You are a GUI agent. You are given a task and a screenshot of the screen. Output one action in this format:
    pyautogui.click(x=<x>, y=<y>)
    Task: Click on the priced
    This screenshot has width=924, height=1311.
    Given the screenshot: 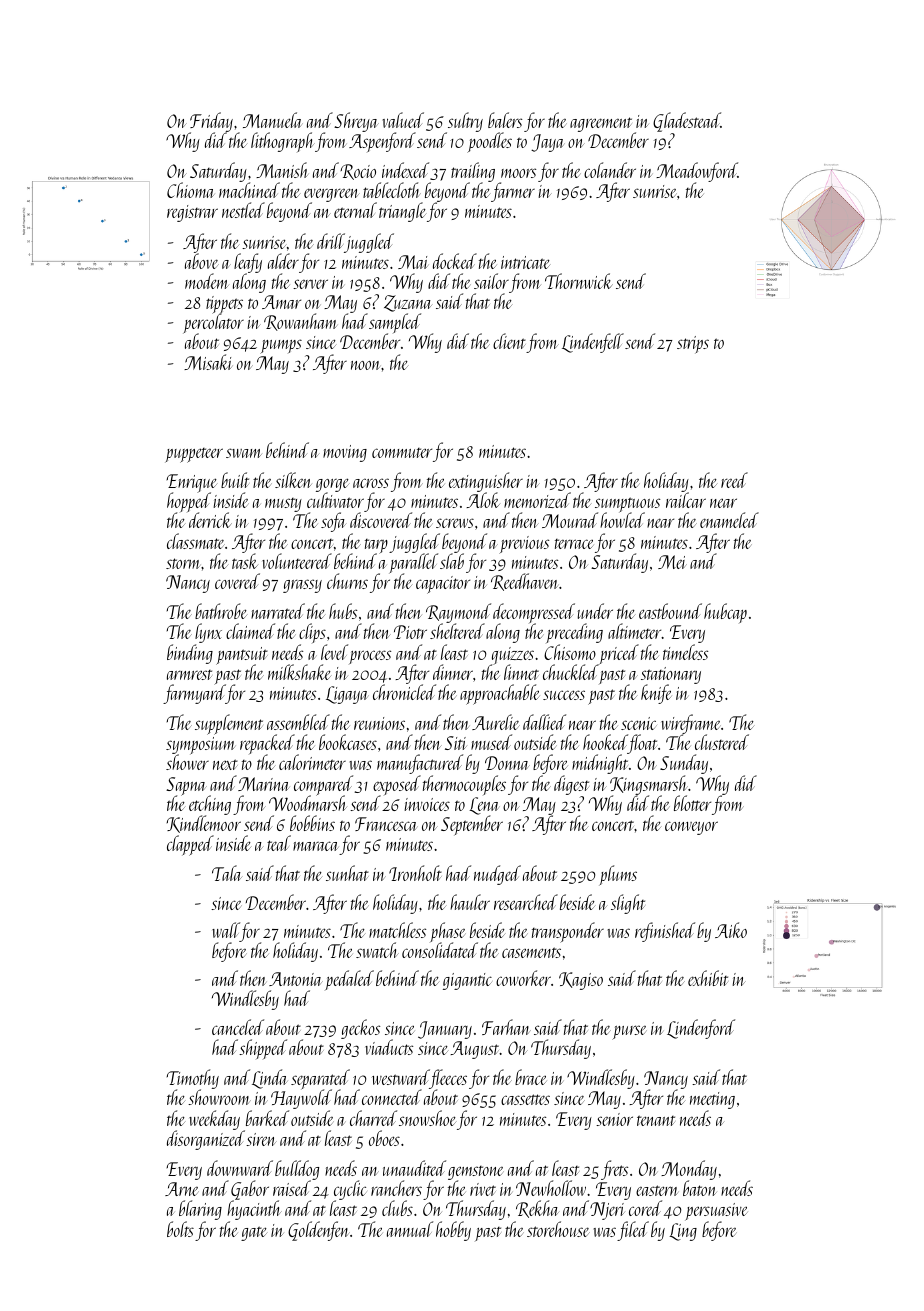 What is the action you would take?
    pyautogui.click(x=618, y=654)
